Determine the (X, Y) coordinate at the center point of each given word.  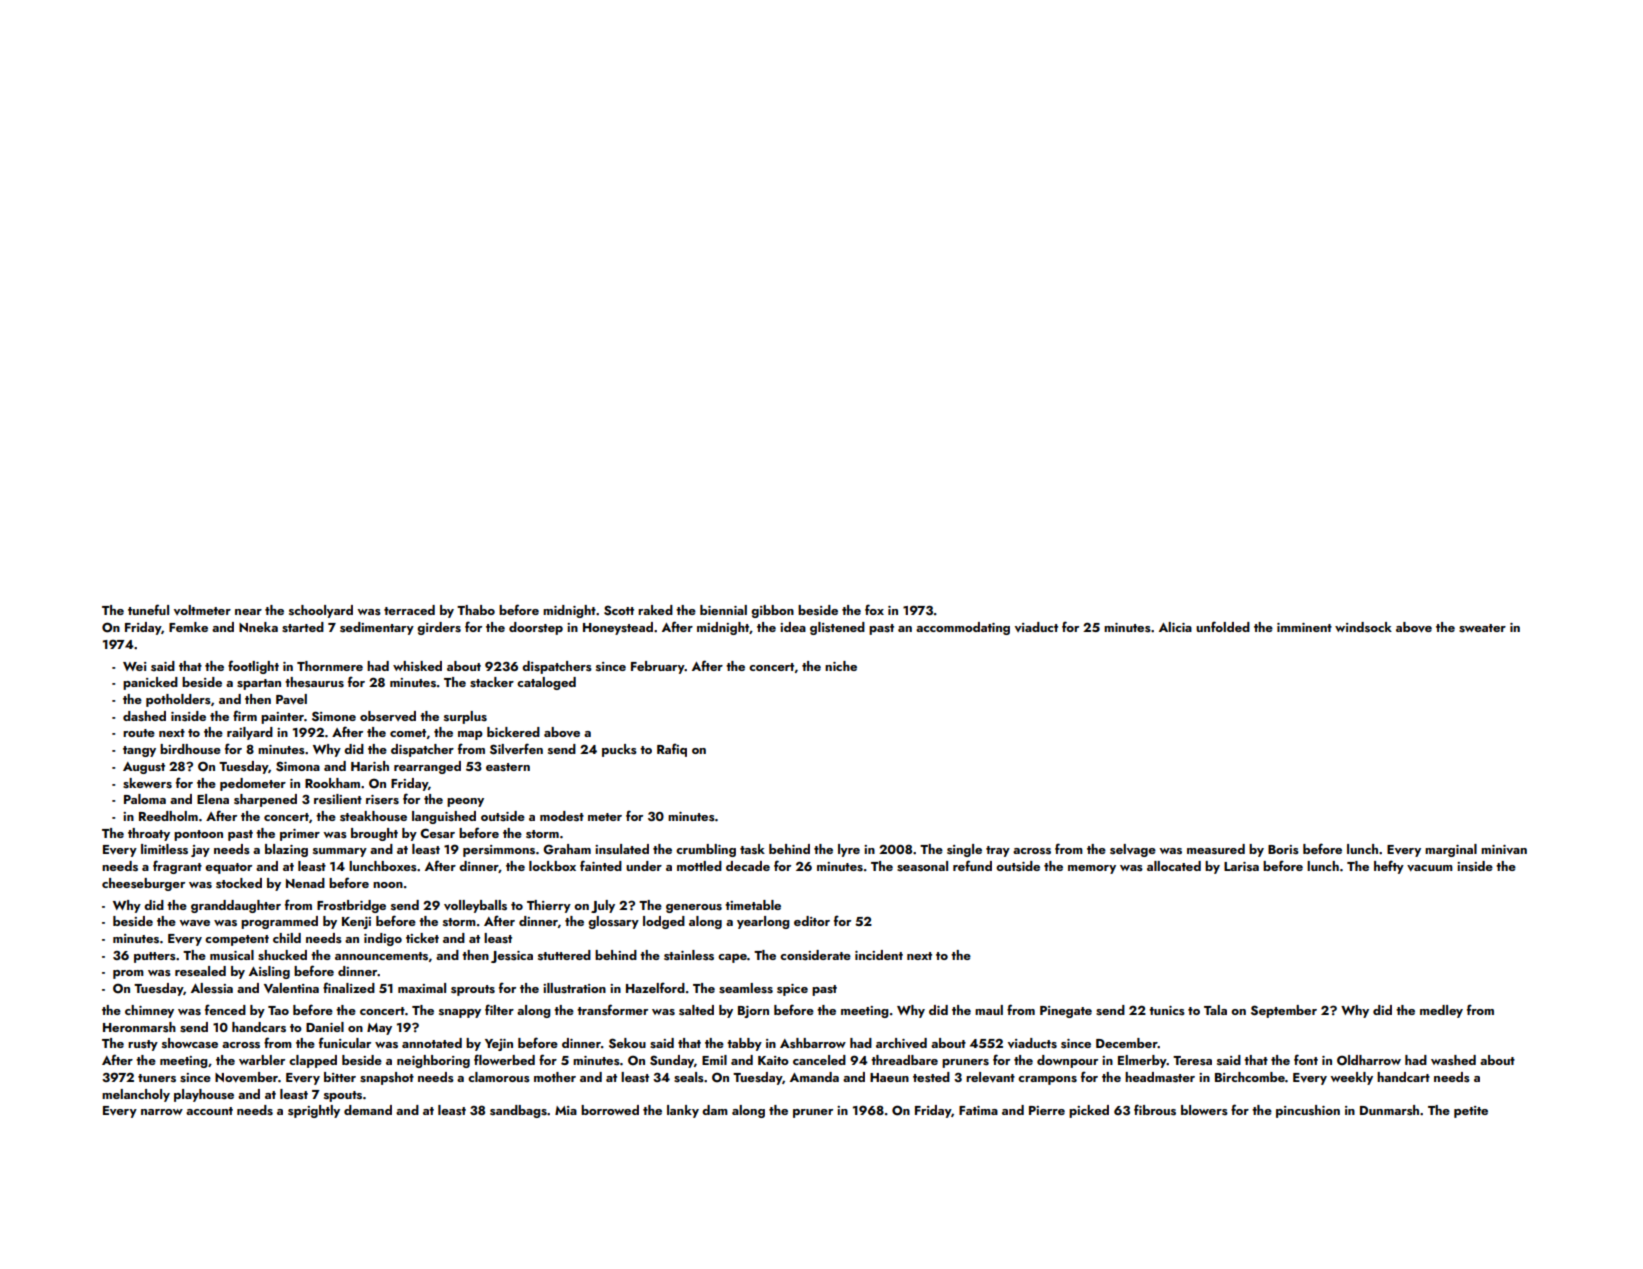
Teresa (1192, 1060)
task (752, 849)
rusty (143, 1045)
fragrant (177, 867)
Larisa (1241, 867)
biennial (723, 610)
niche (841, 666)
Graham (567, 849)
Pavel (291, 699)
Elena (213, 799)
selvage (1133, 850)
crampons (1047, 1080)
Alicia (1175, 627)
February (658, 667)
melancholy (136, 1095)
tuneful (148, 609)
